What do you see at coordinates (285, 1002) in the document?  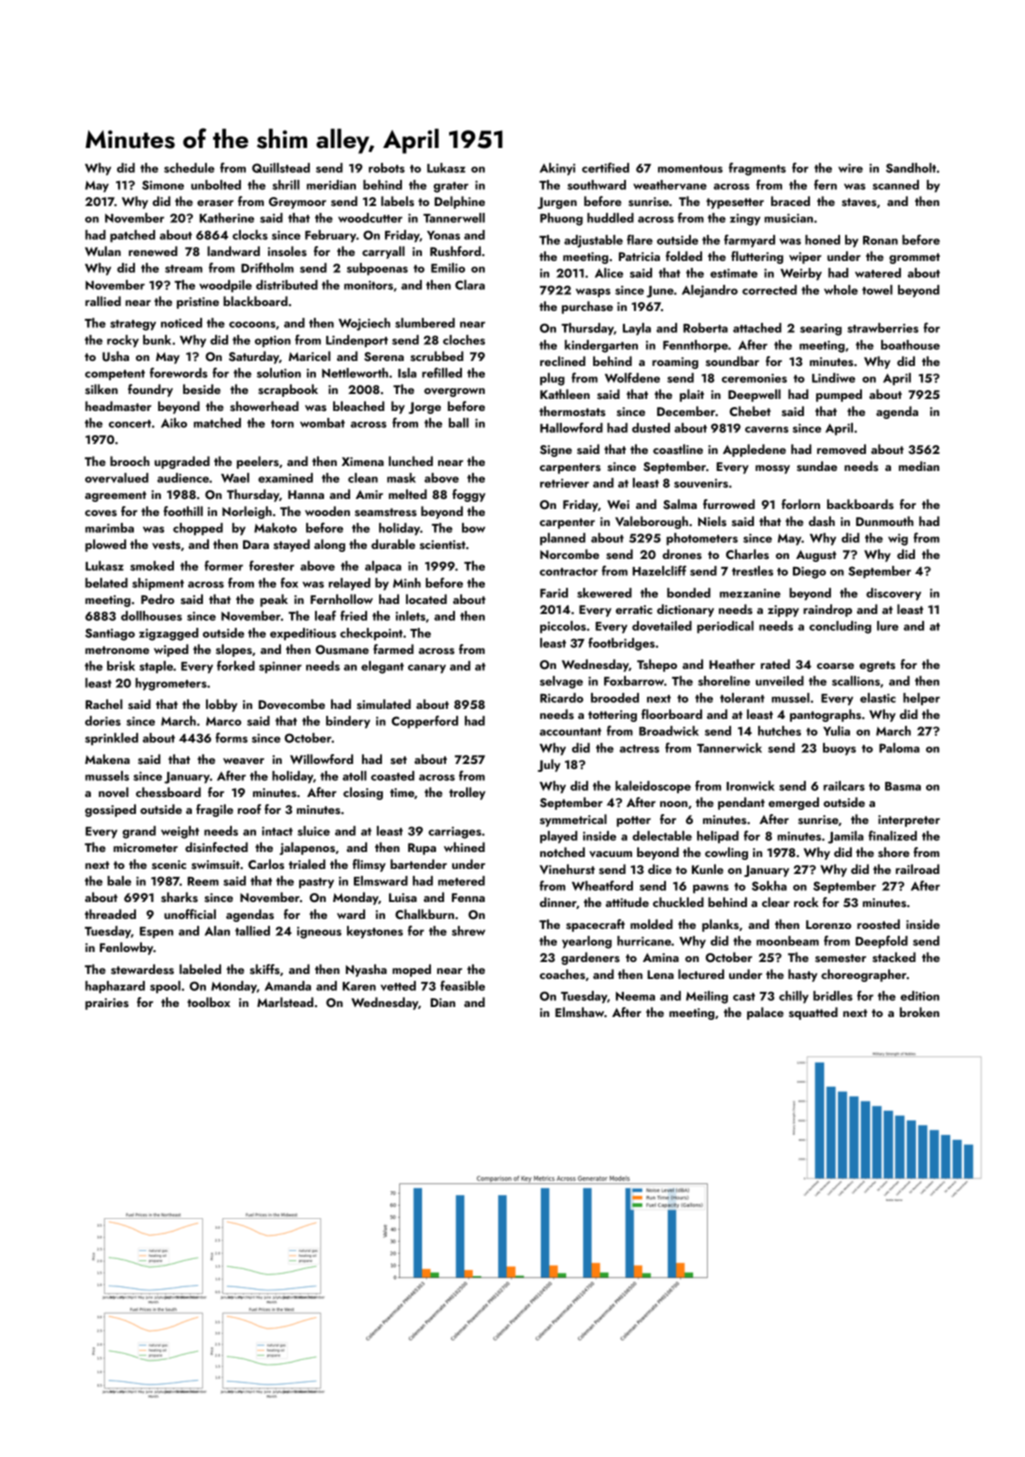 I see `Marlstead` at bounding box center [285, 1002].
